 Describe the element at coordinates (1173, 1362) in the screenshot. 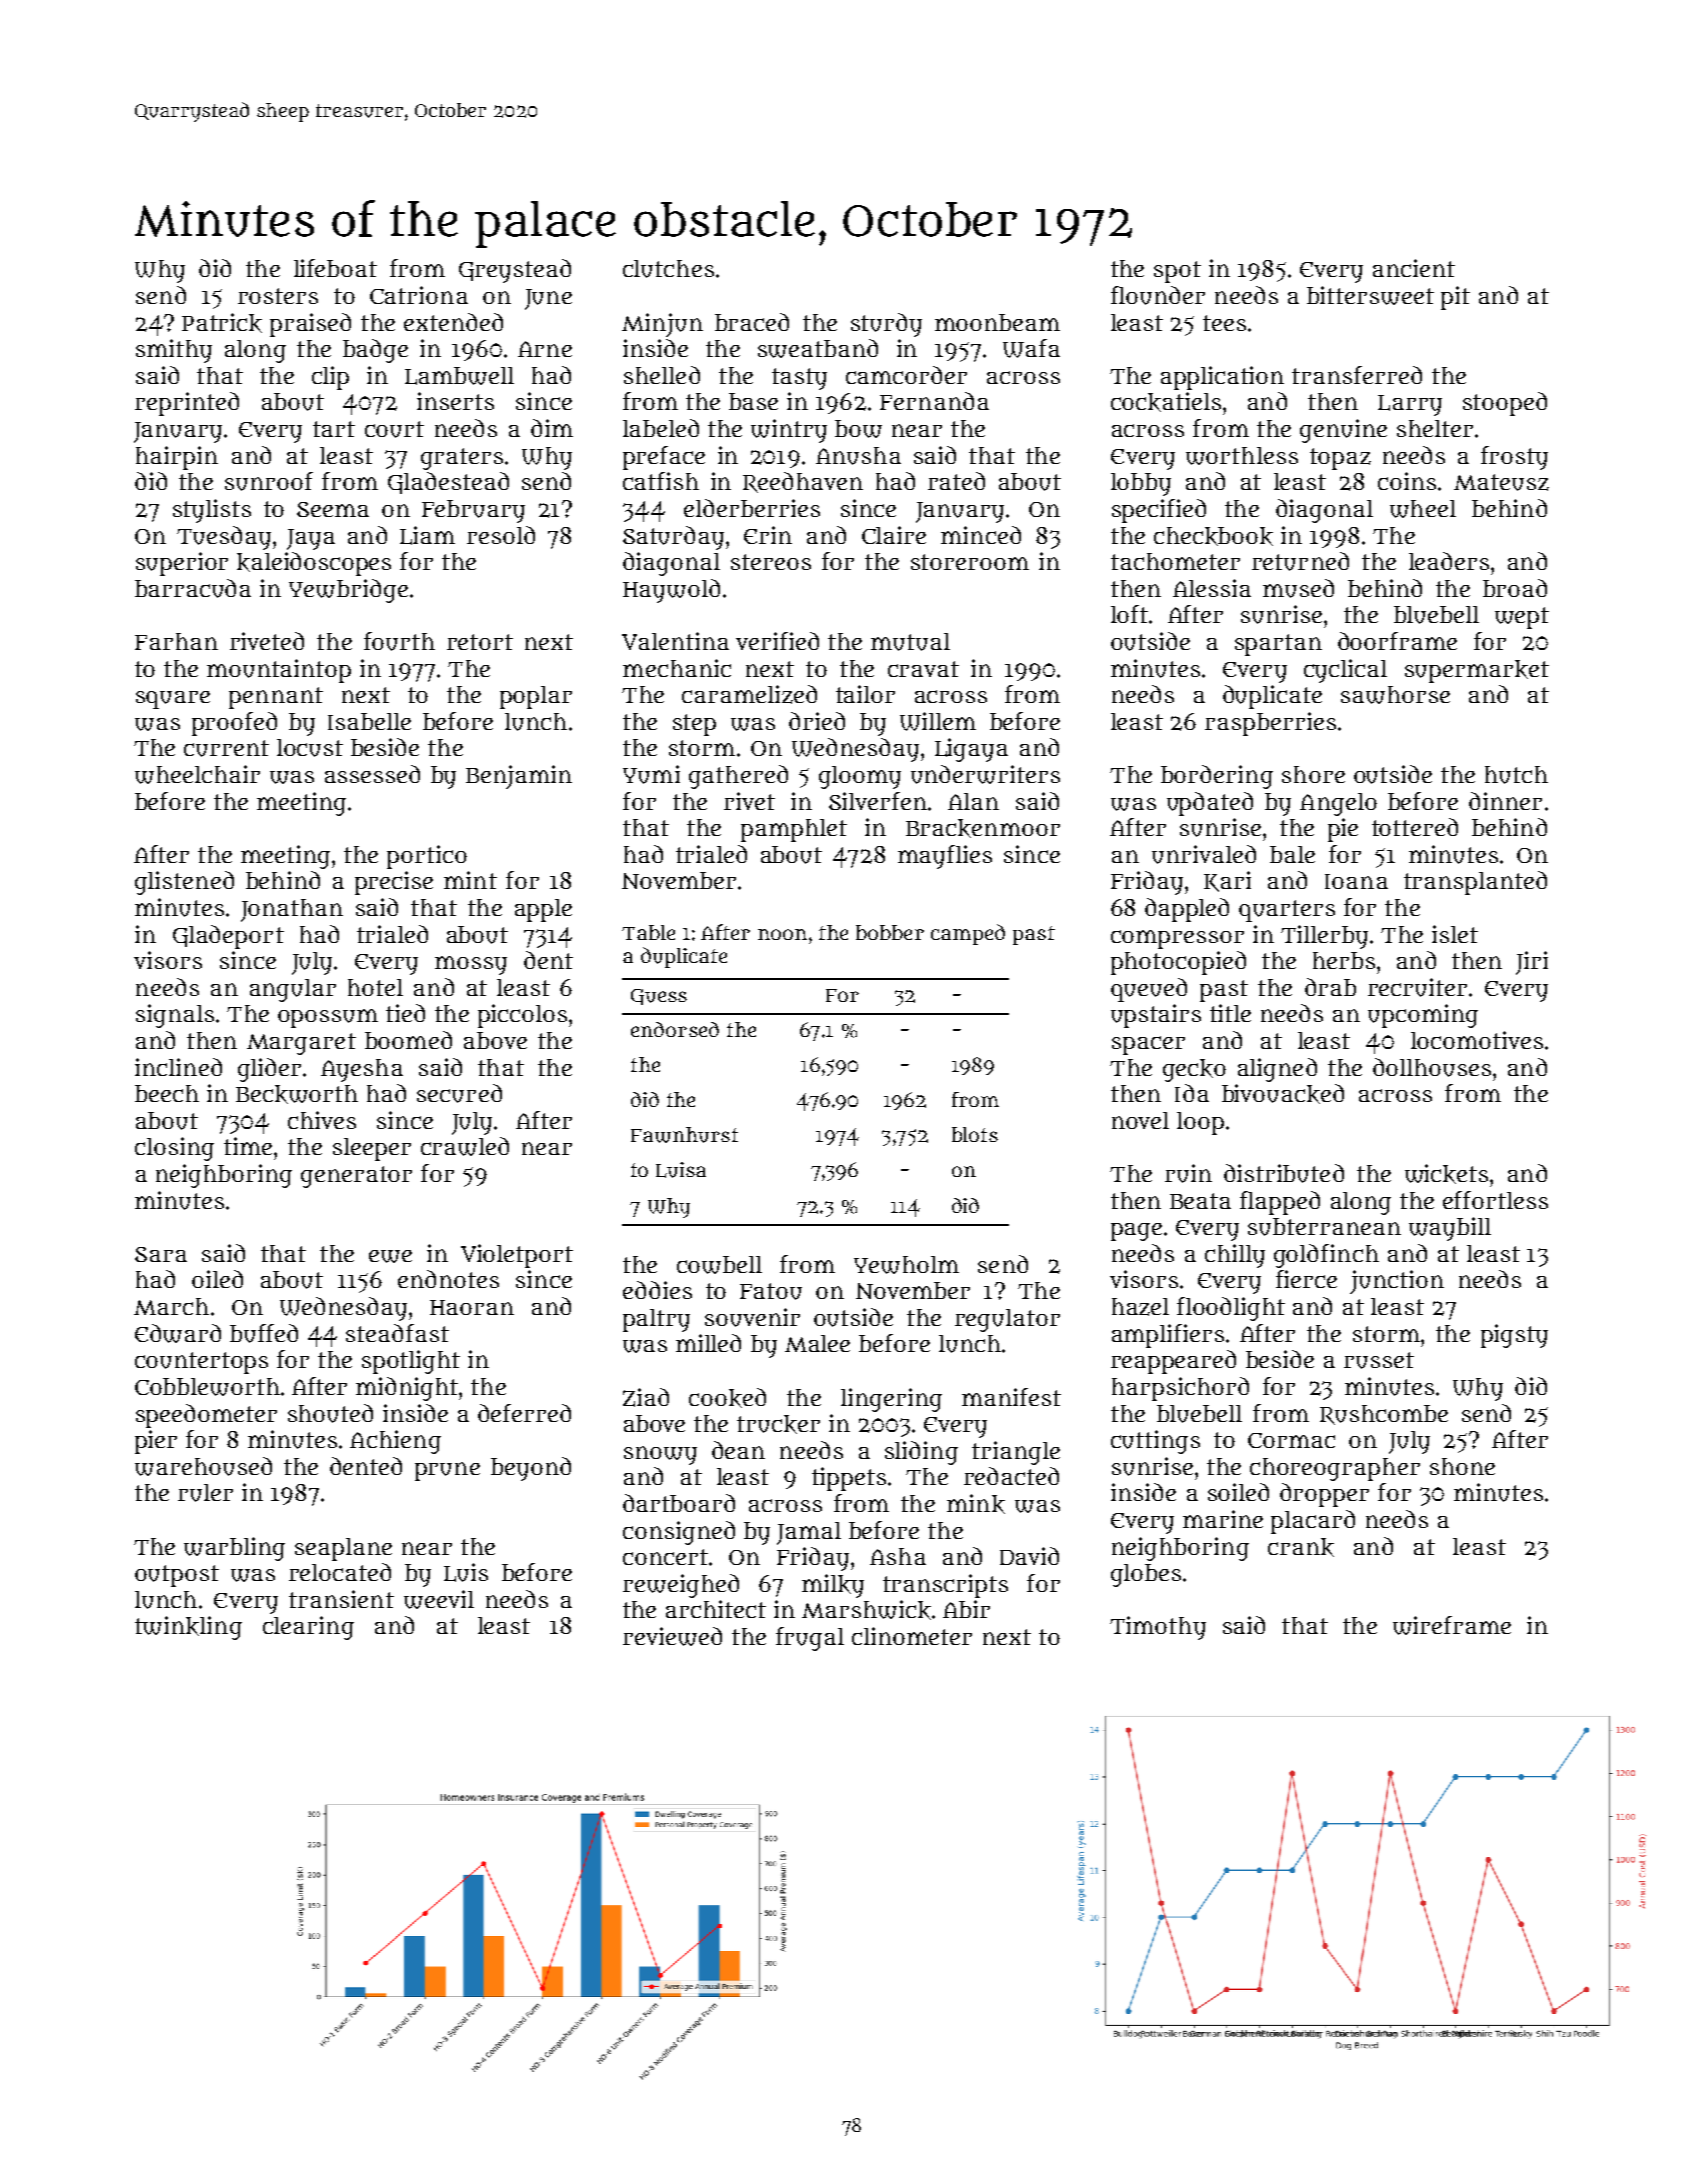

I see `reappeared` at that location.
